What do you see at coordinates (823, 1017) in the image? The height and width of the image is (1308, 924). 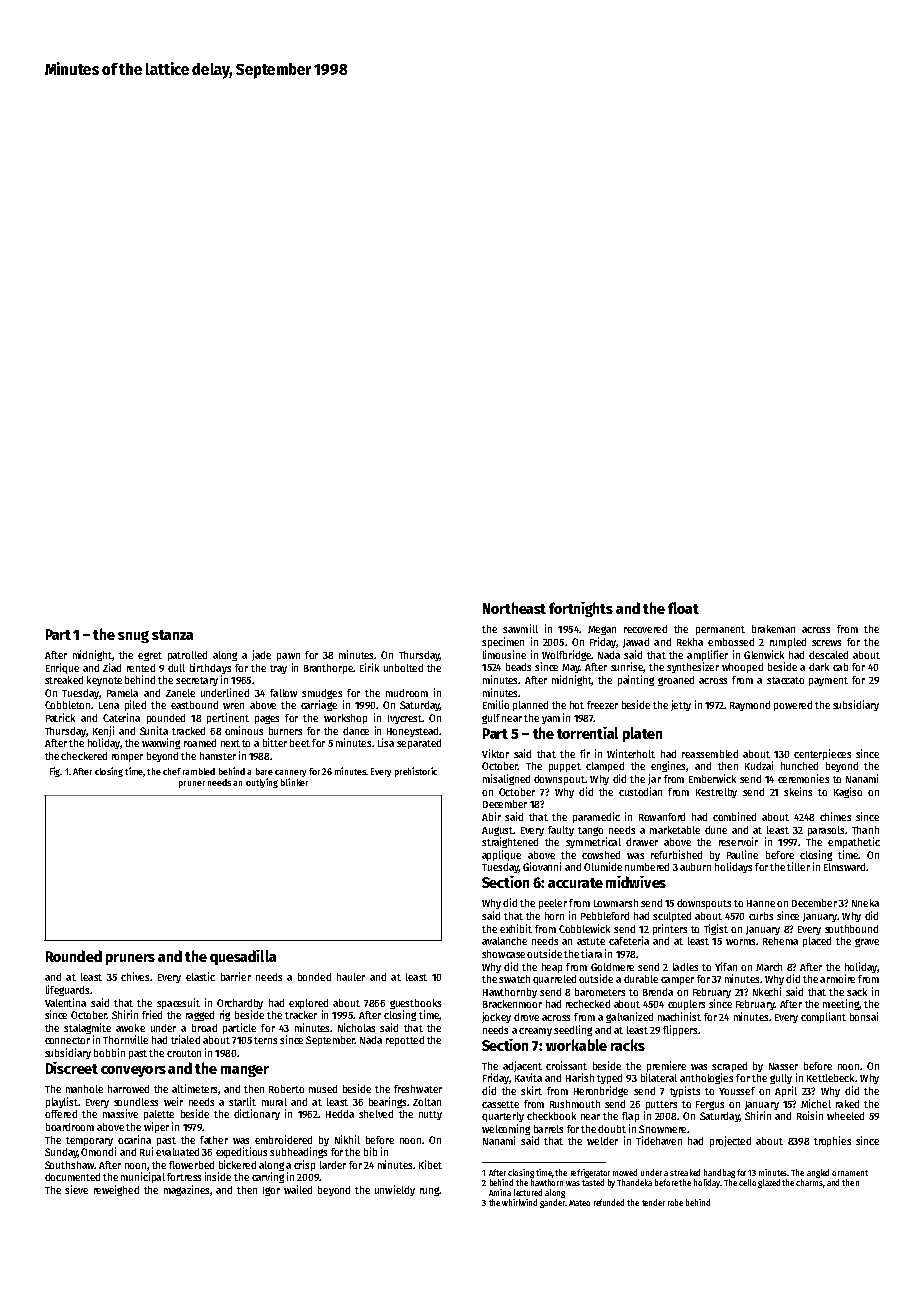 I see `compliant` at bounding box center [823, 1017].
